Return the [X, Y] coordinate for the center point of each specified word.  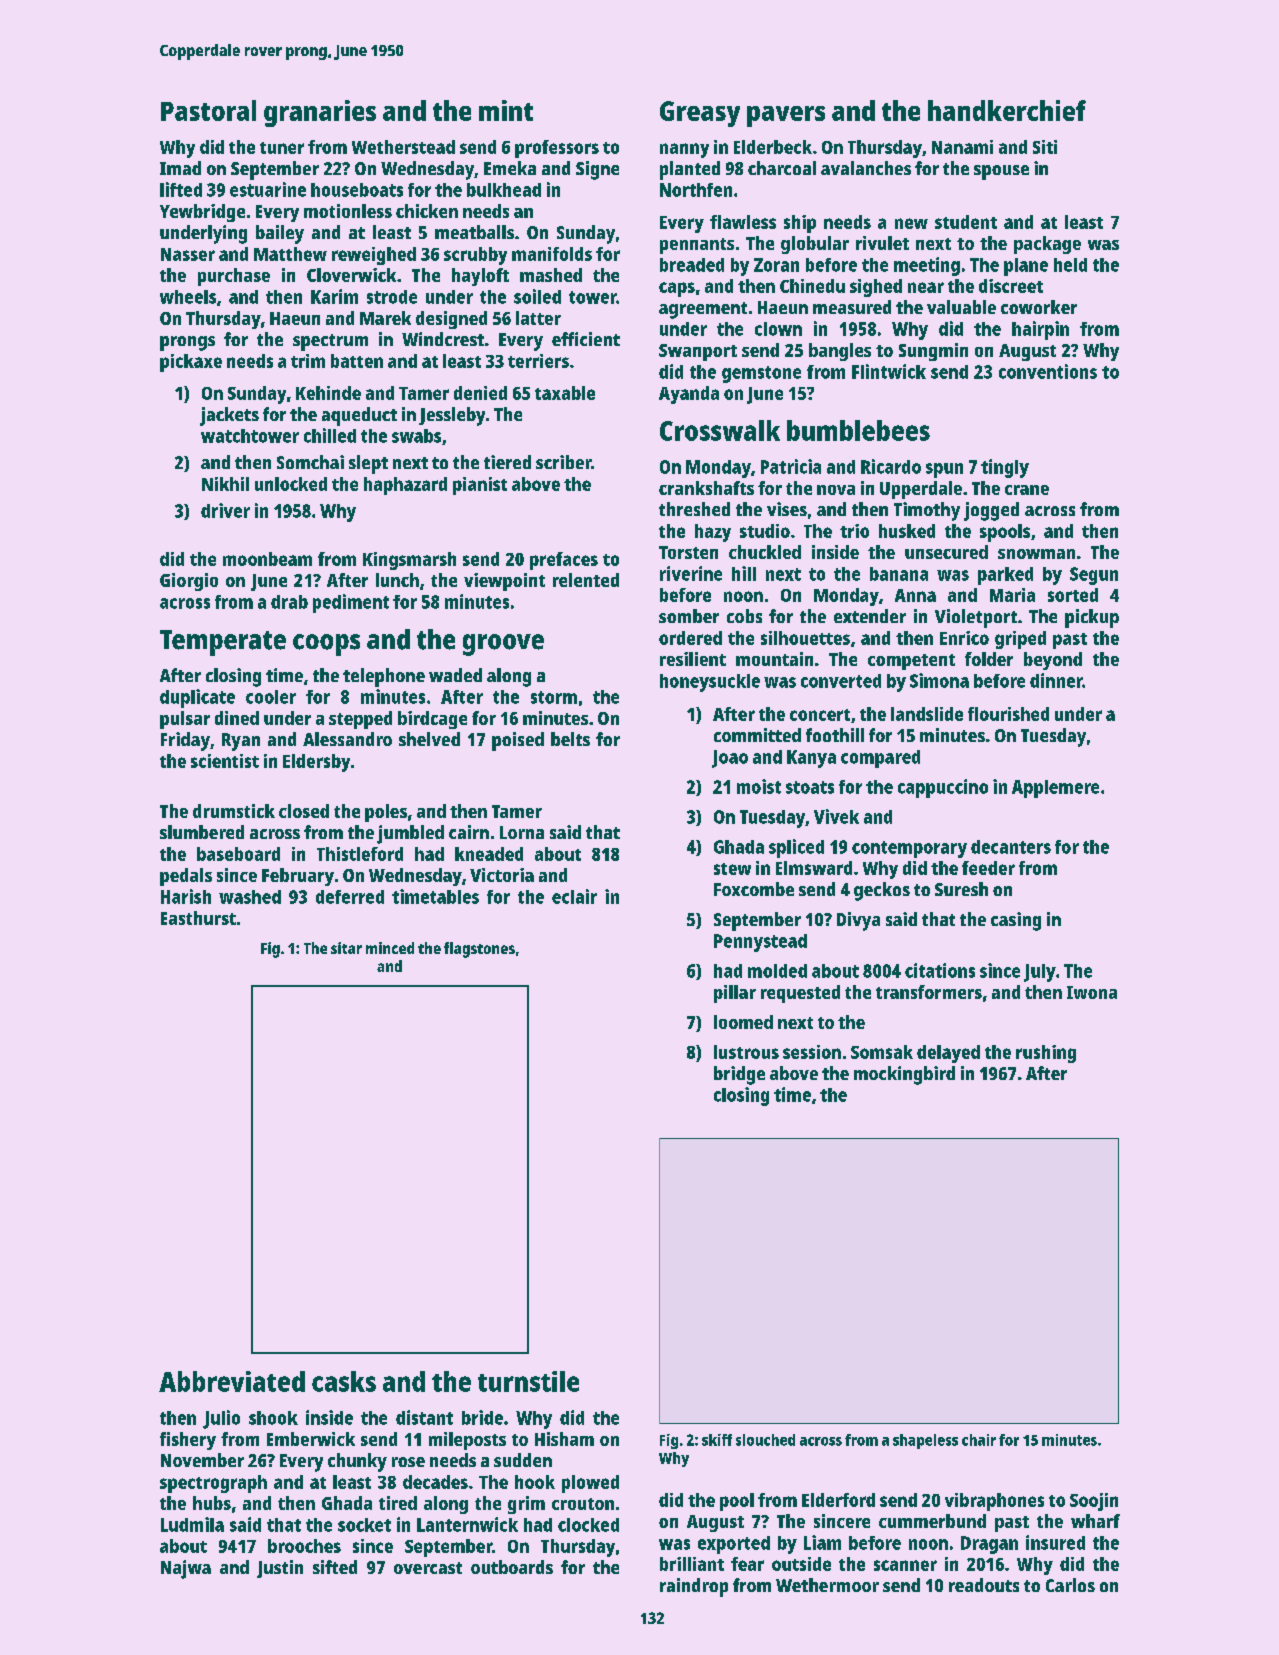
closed [304, 811]
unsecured [946, 552]
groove [503, 645]
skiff [717, 1440]
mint [506, 110]
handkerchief [1007, 110]
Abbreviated [232, 1381]
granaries [320, 113]
